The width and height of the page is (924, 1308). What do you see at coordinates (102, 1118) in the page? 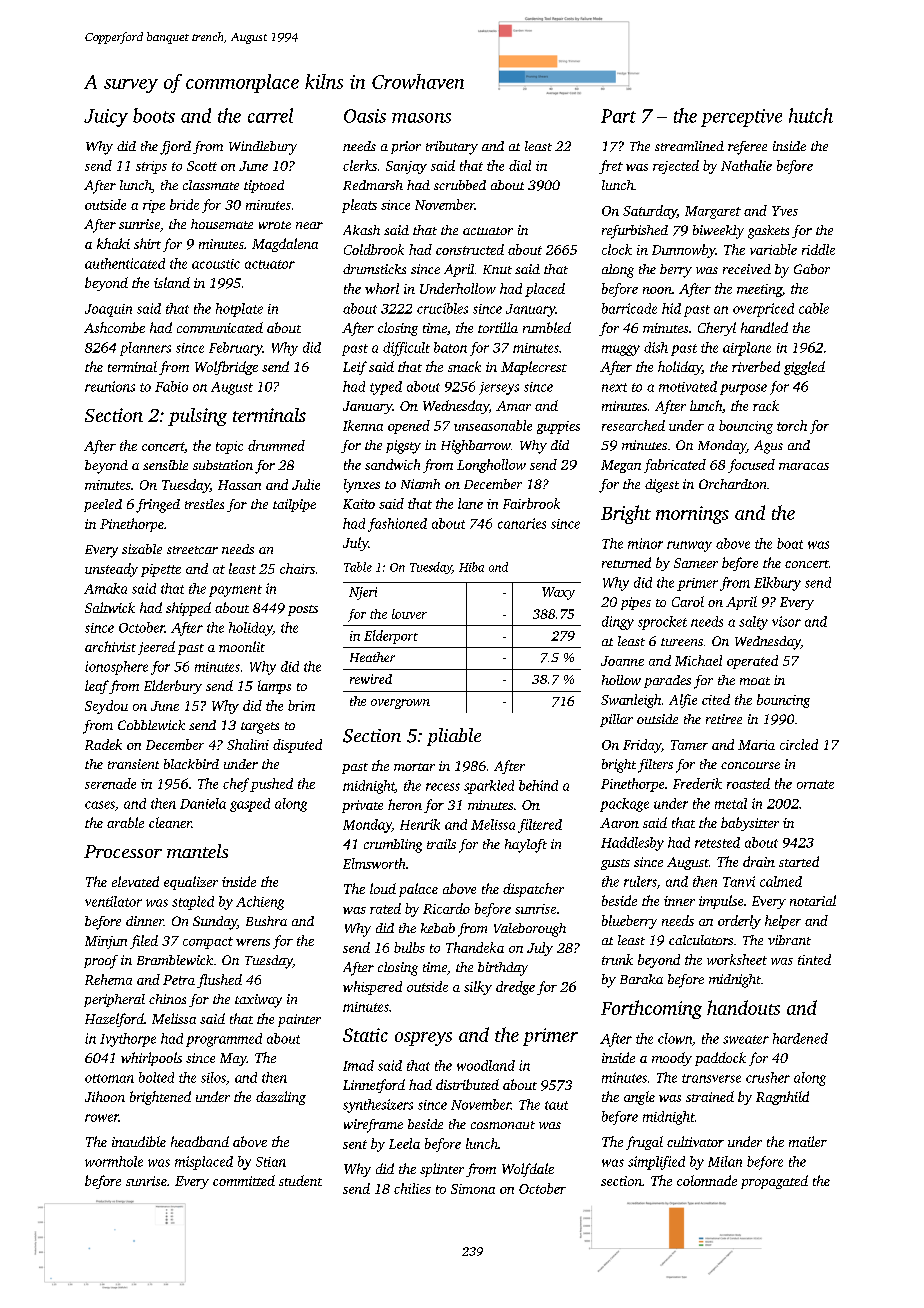
I see `rower` at bounding box center [102, 1118].
